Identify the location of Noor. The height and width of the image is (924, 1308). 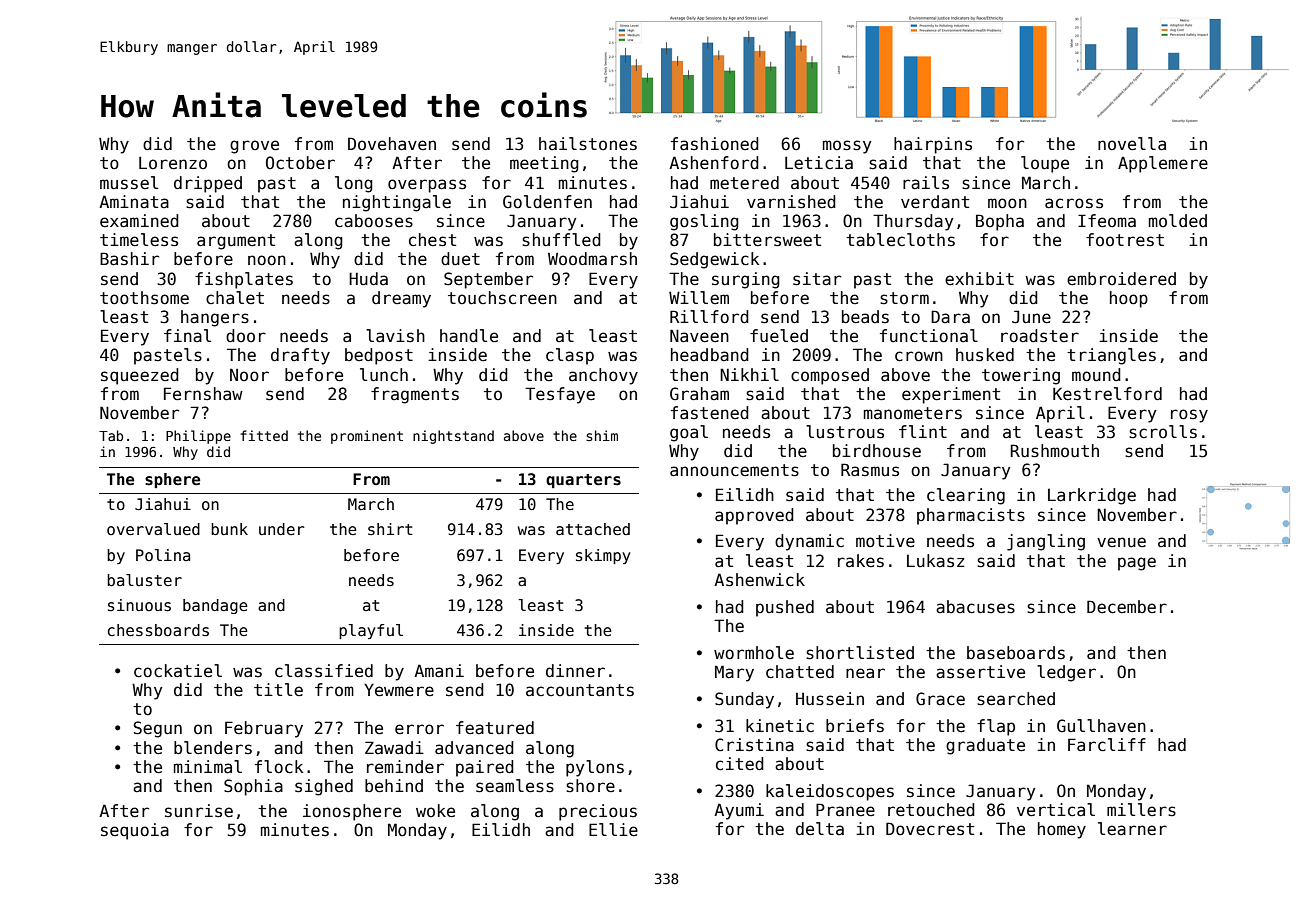
(249, 375).
